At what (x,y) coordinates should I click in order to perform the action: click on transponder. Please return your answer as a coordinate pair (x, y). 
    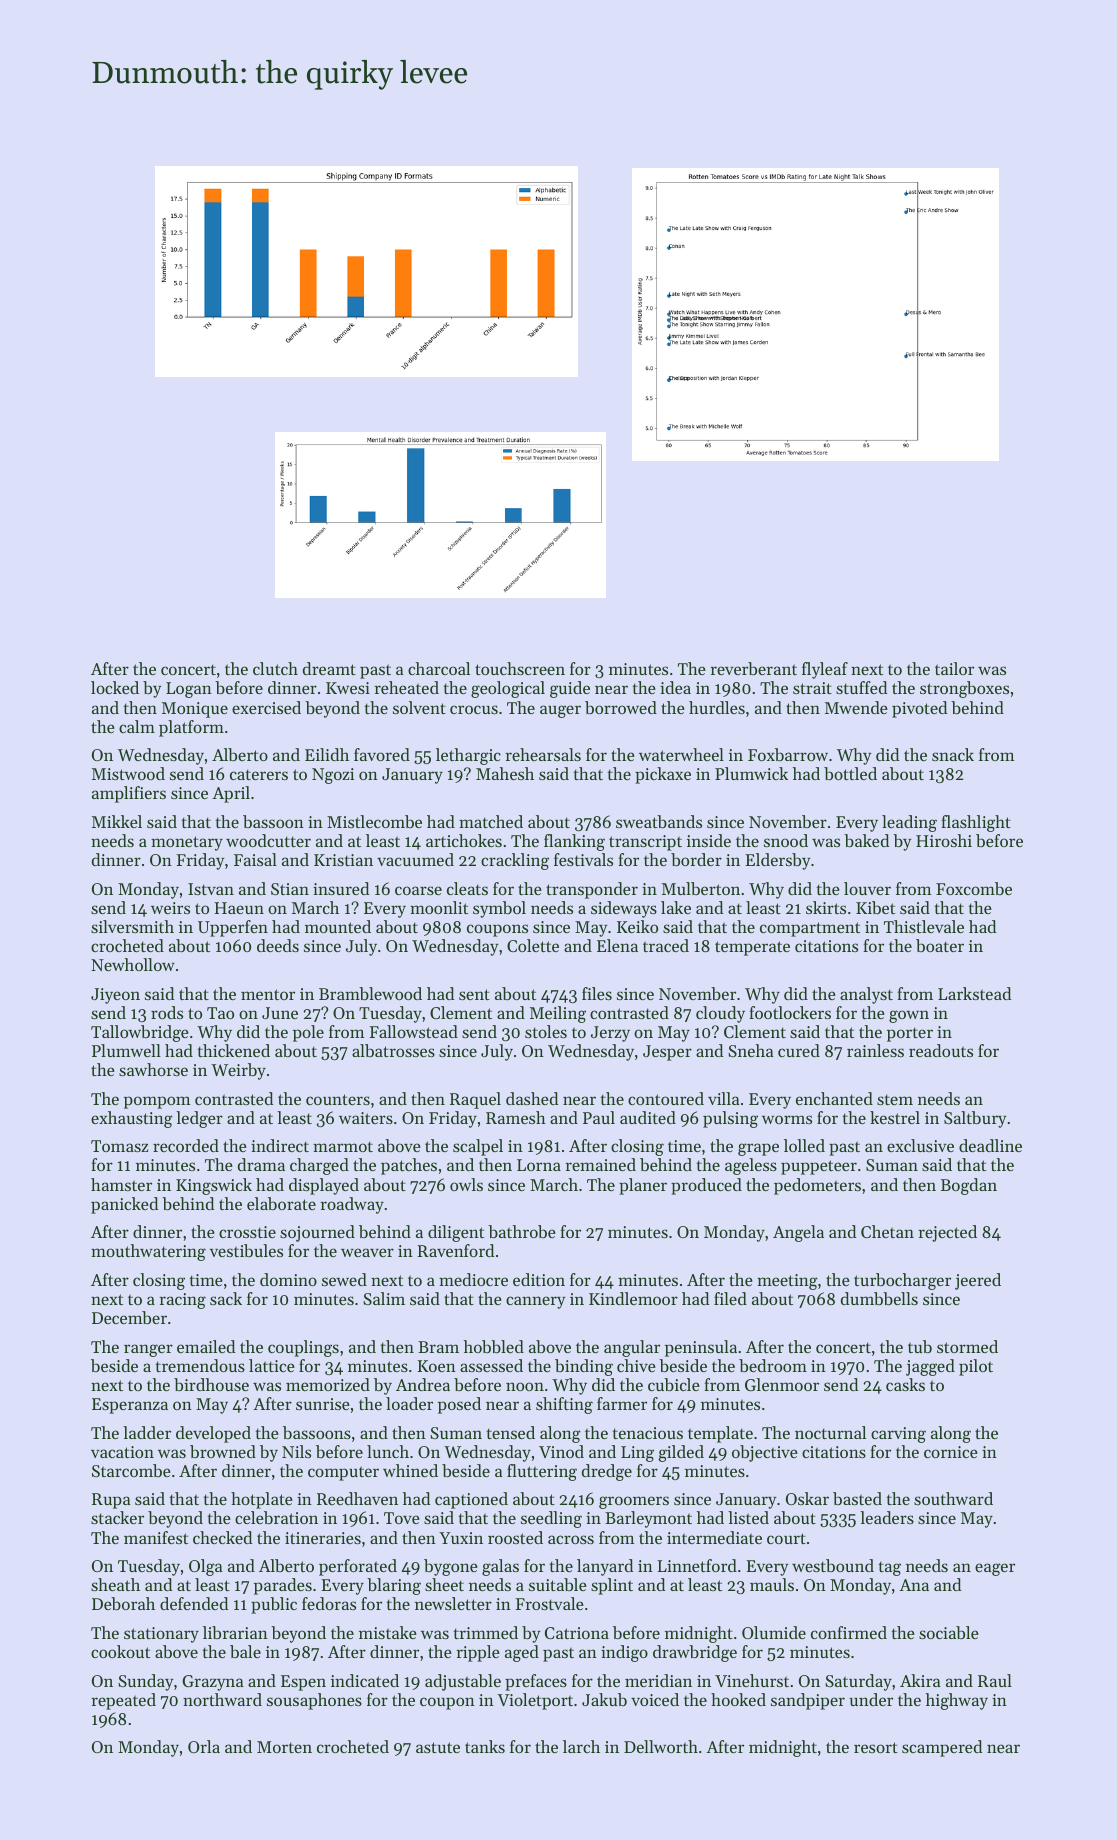
    Looking at the image, I should click on (592, 890).
